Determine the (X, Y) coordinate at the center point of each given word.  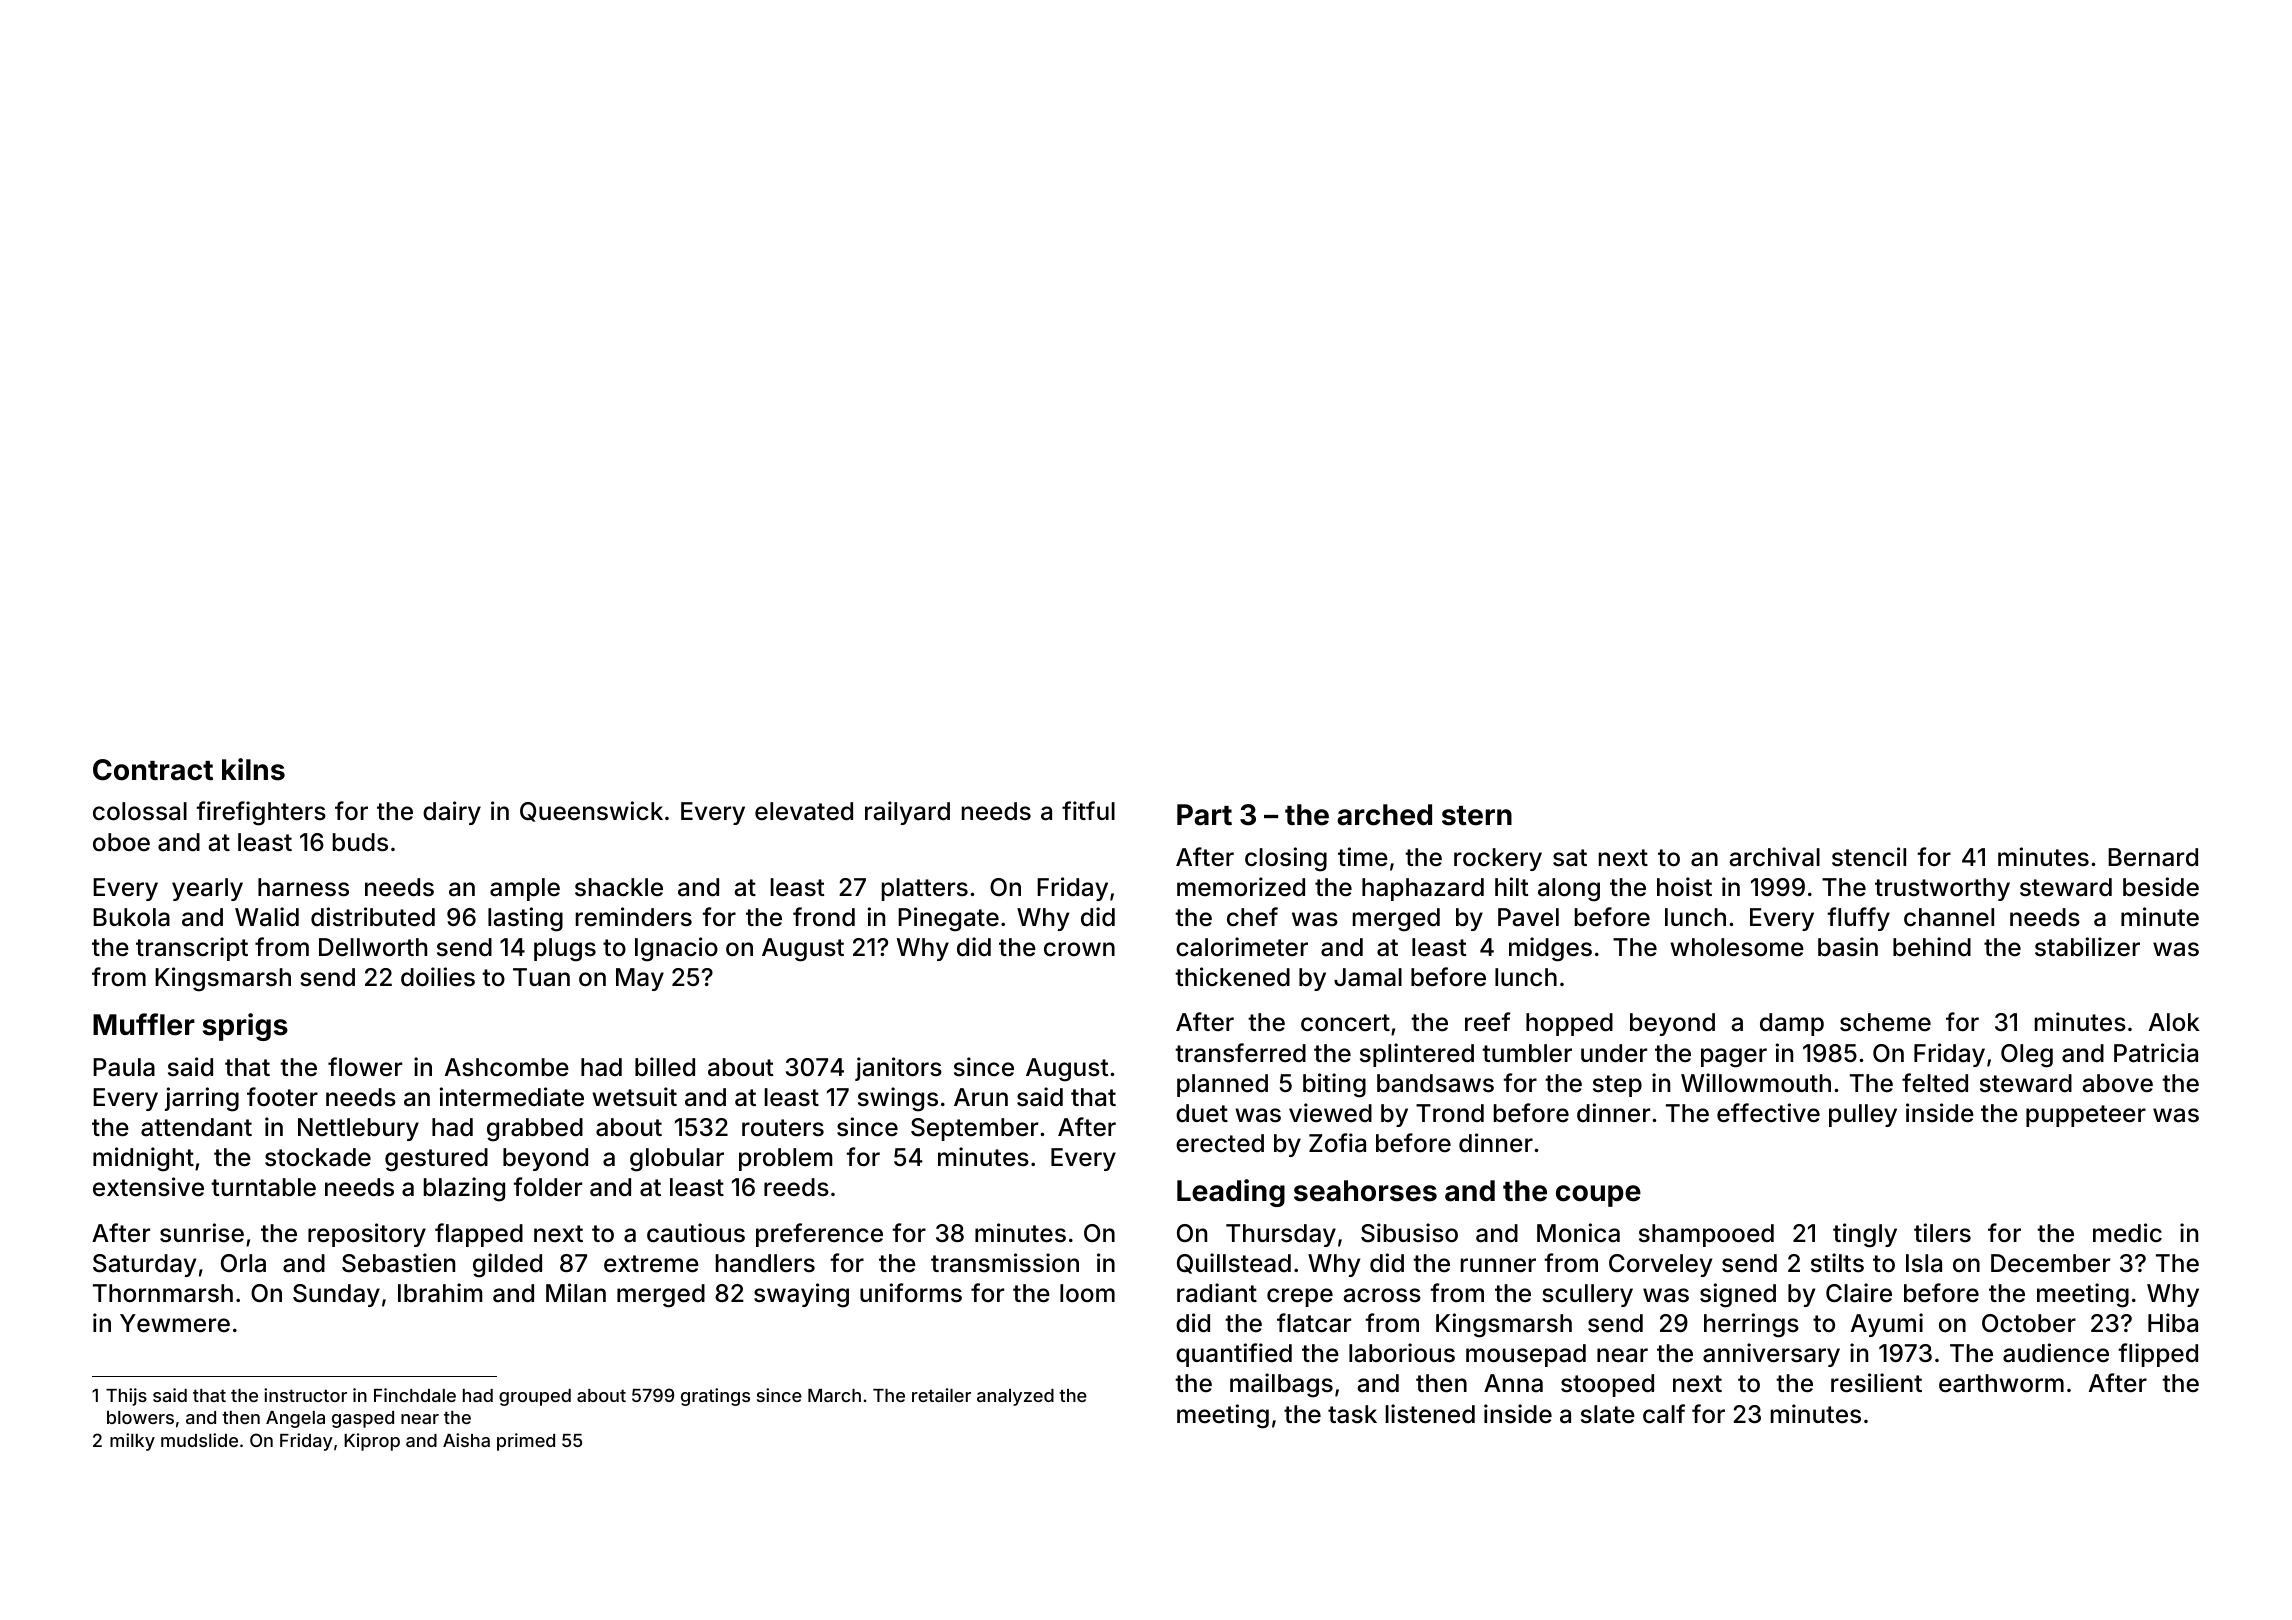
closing (1286, 859)
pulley (1863, 1115)
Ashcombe (507, 1067)
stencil (1869, 857)
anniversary (1771, 1355)
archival (1775, 857)
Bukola (131, 917)
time (1363, 857)
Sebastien (398, 1263)
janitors (898, 1069)
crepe (1300, 1297)
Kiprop (372, 1442)
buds (360, 842)
